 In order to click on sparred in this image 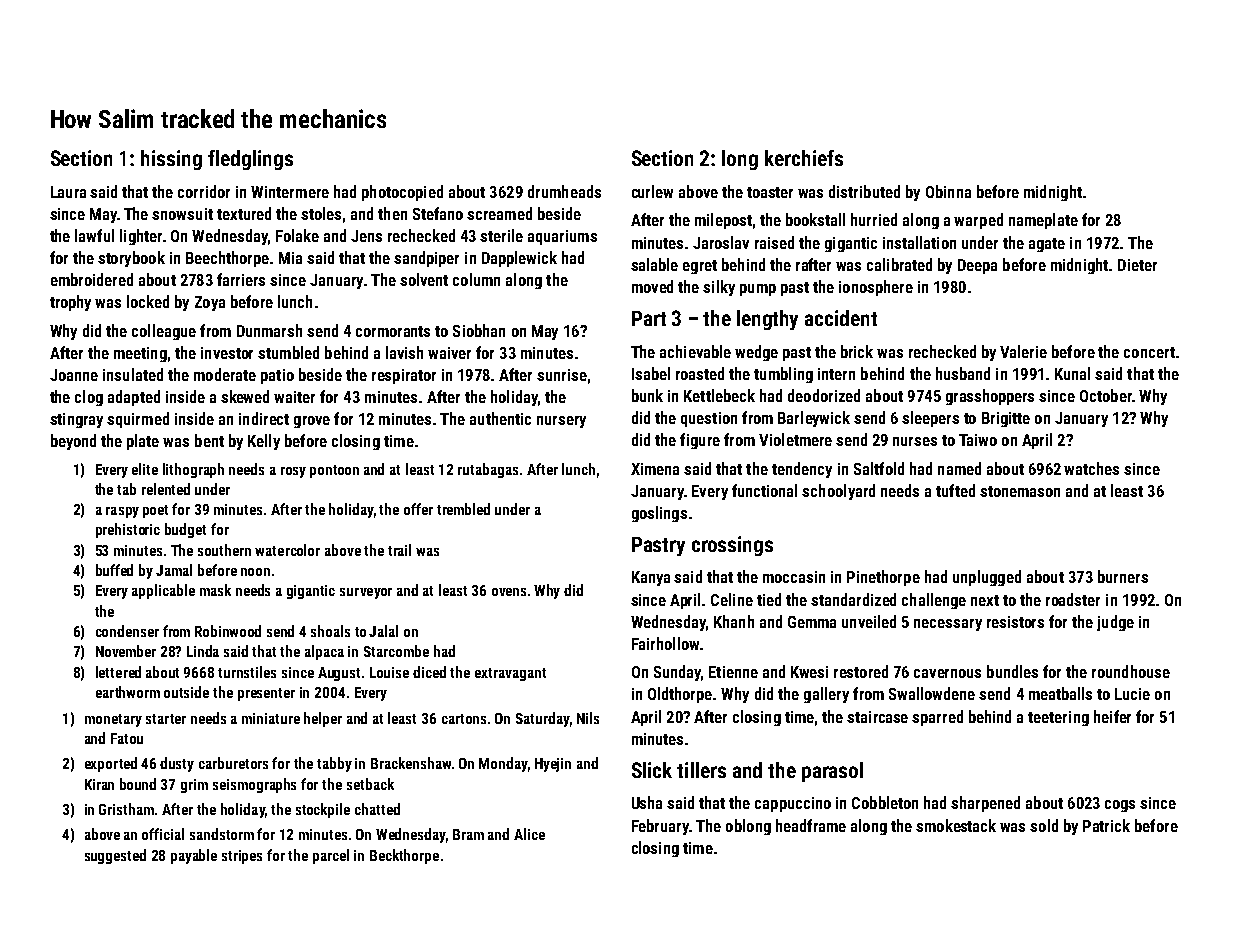, I will do `click(937, 718)`.
